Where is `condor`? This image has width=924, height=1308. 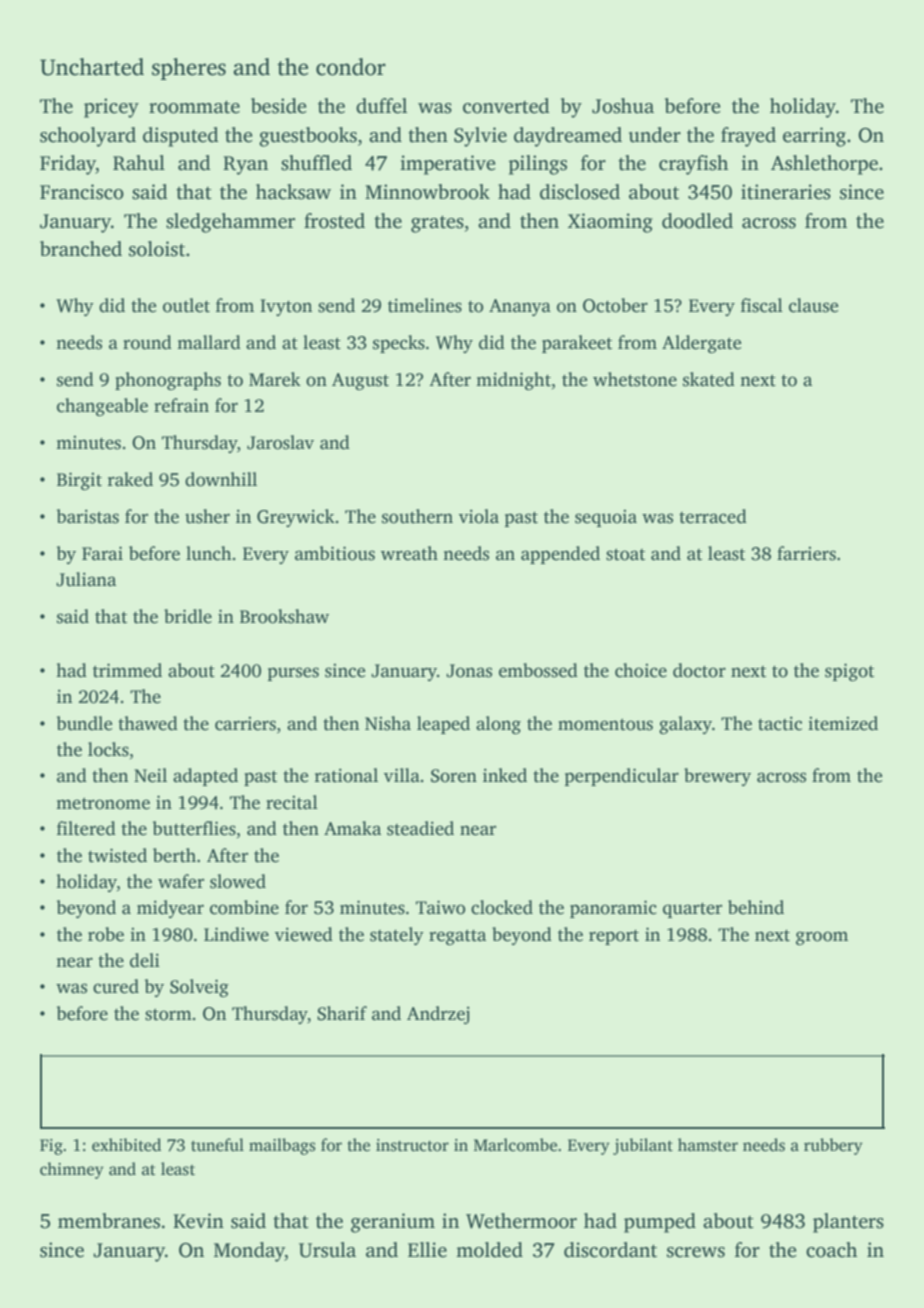 condor is located at coordinates (351, 67).
